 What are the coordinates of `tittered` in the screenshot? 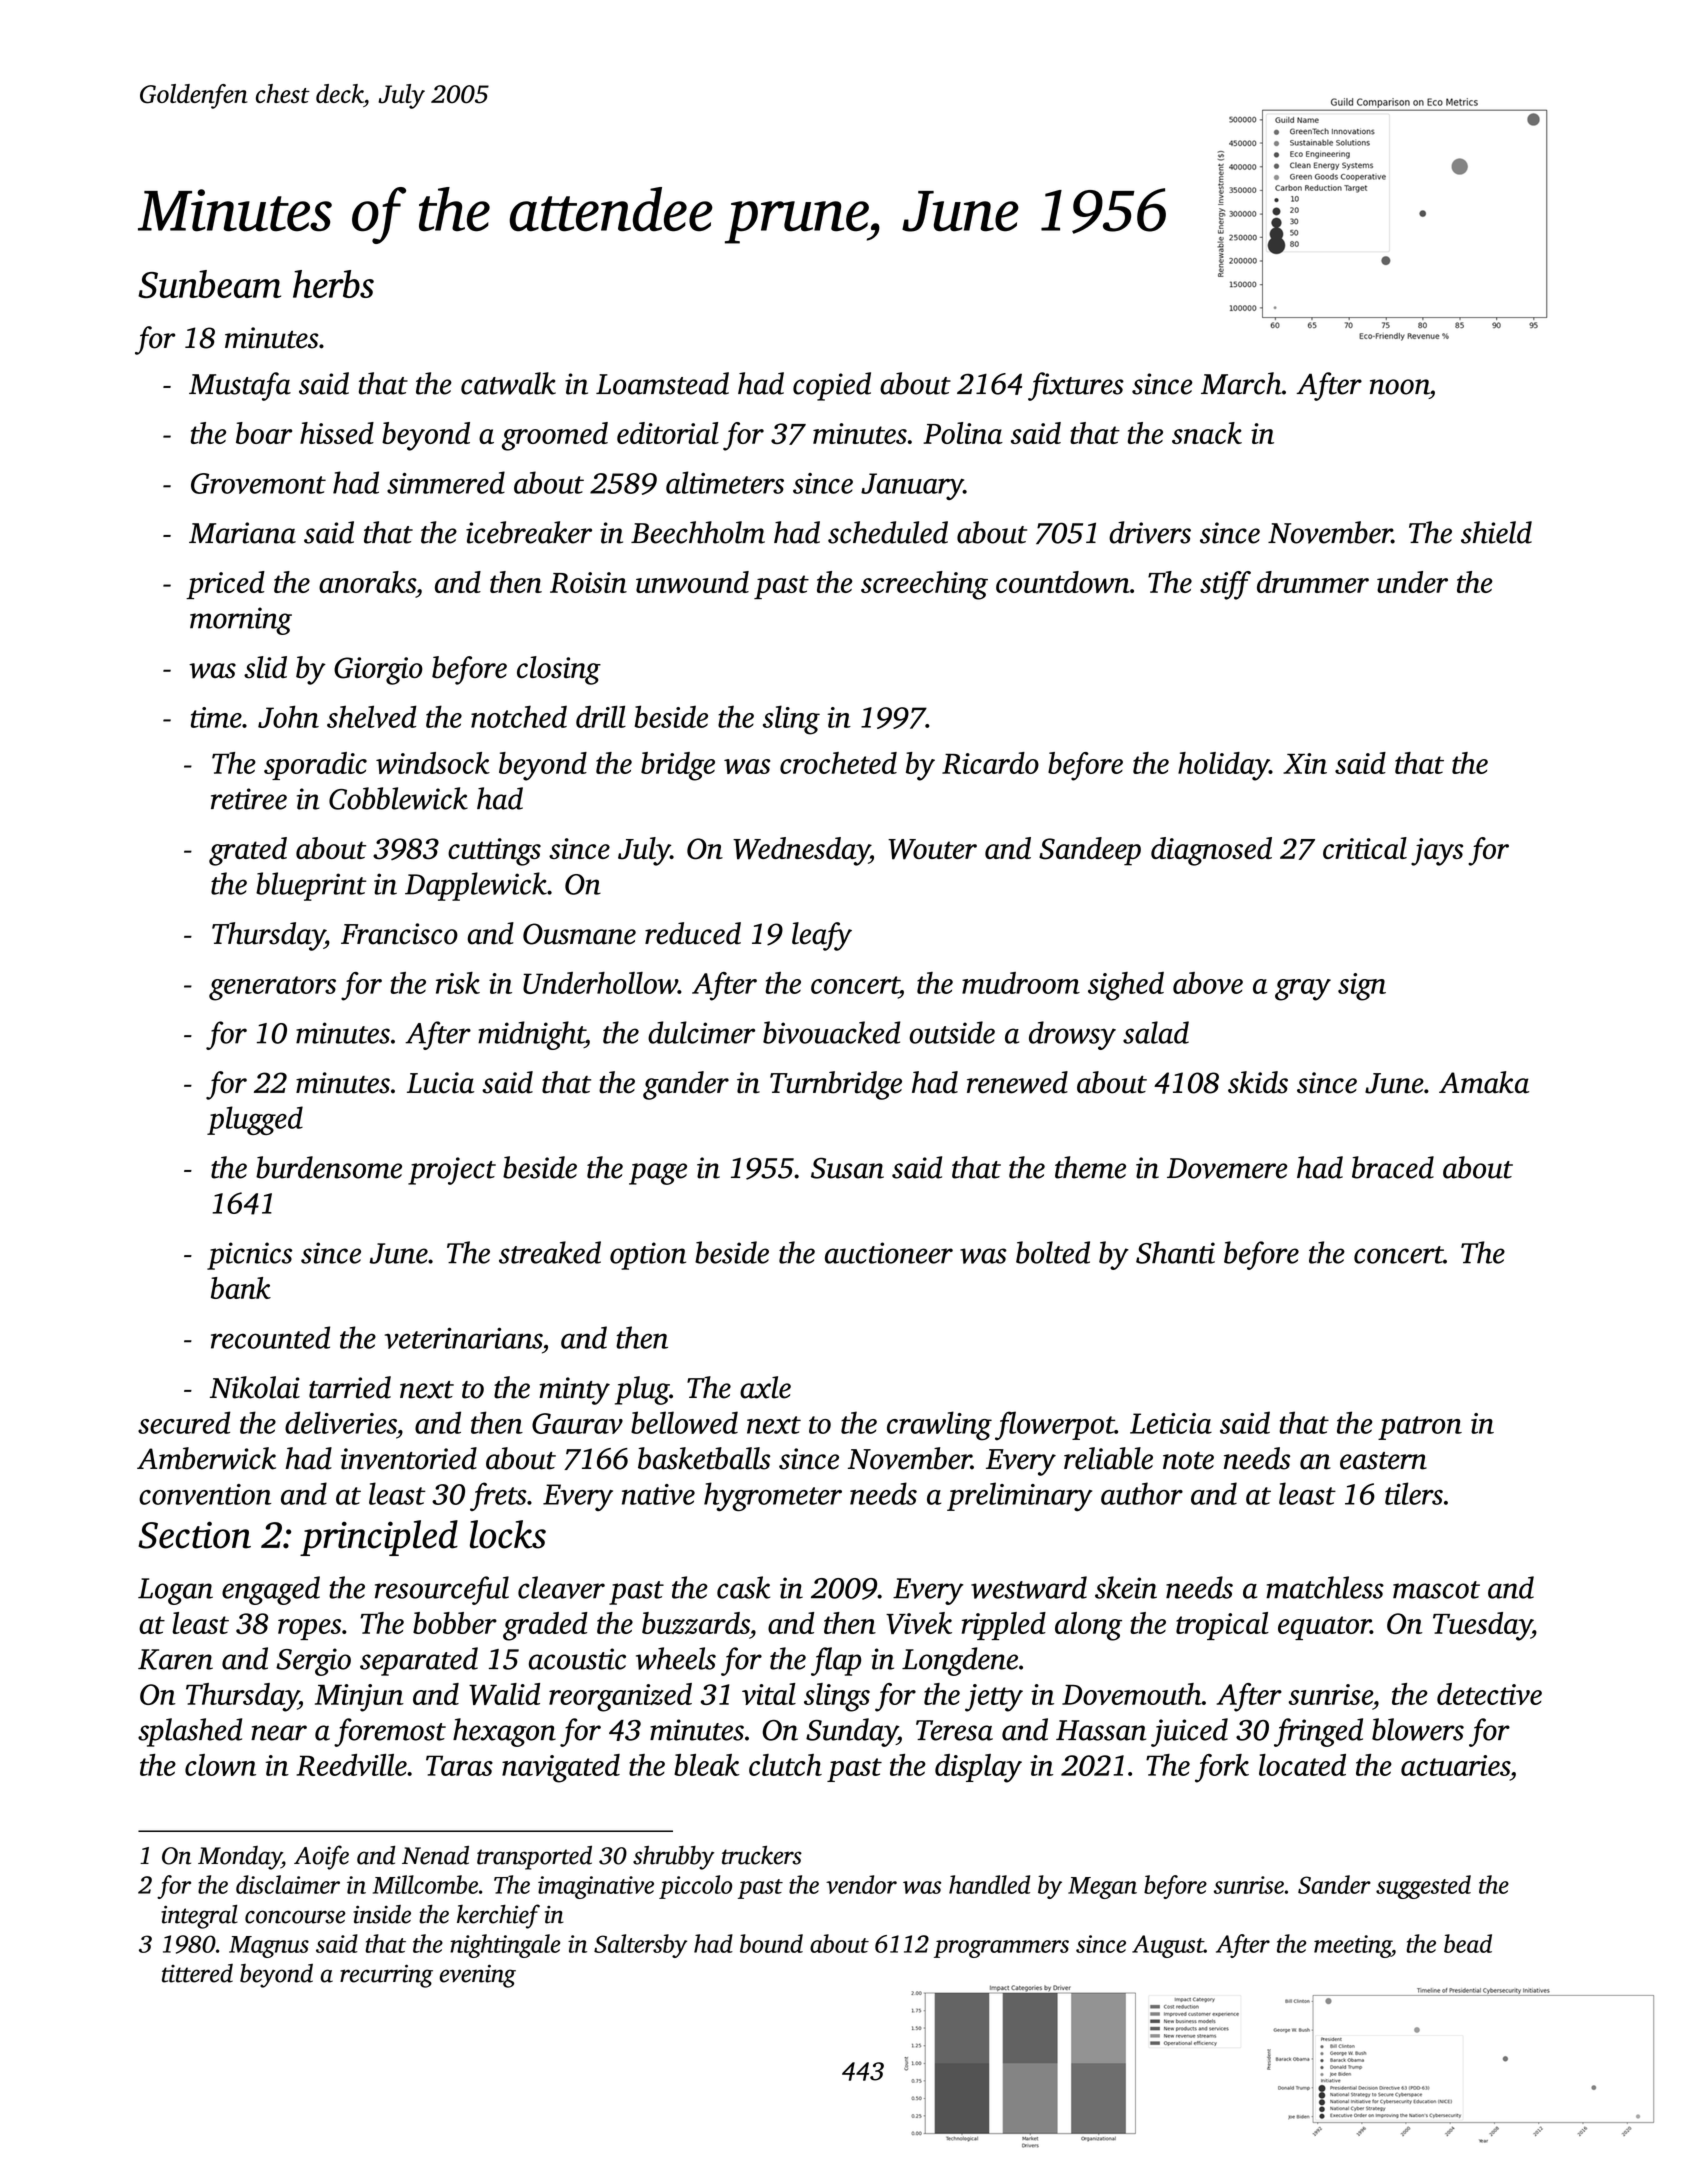 It's located at (197, 1973).
